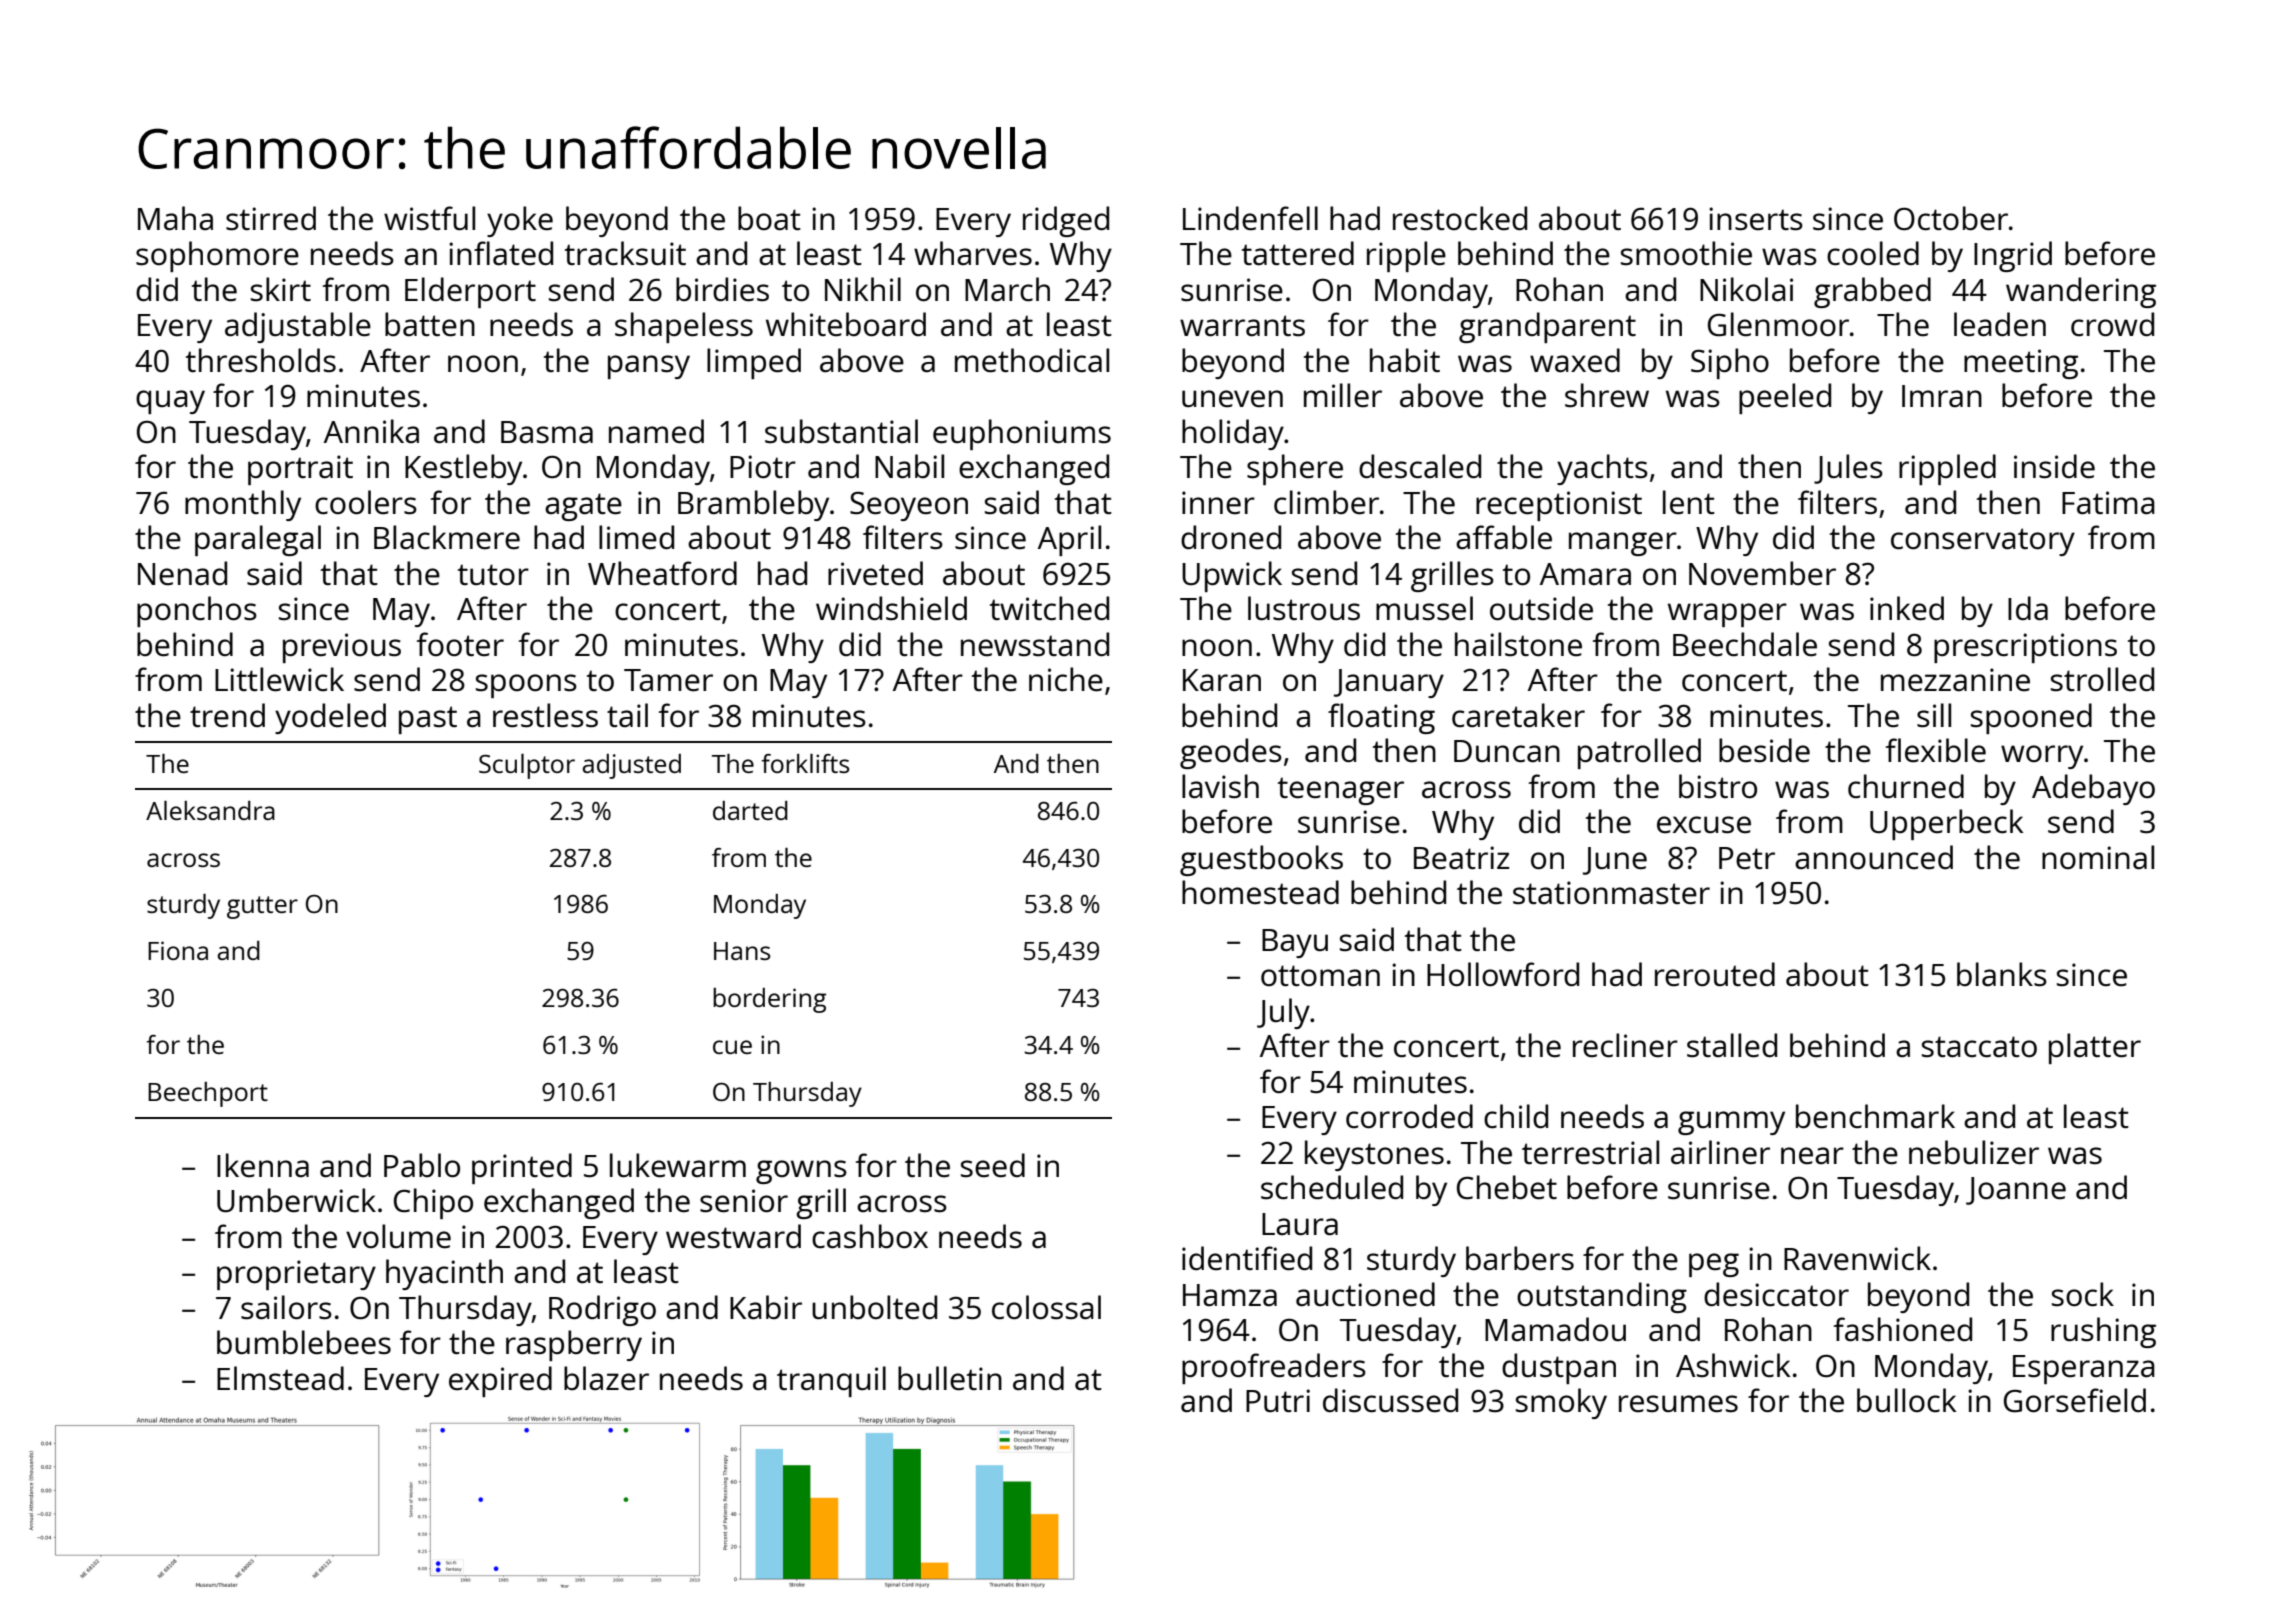 The image size is (2292, 1620). What do you see at coordinates (2102, 679) in the screenshot?
I see `strolled` at bounding box center [2102, 679].
